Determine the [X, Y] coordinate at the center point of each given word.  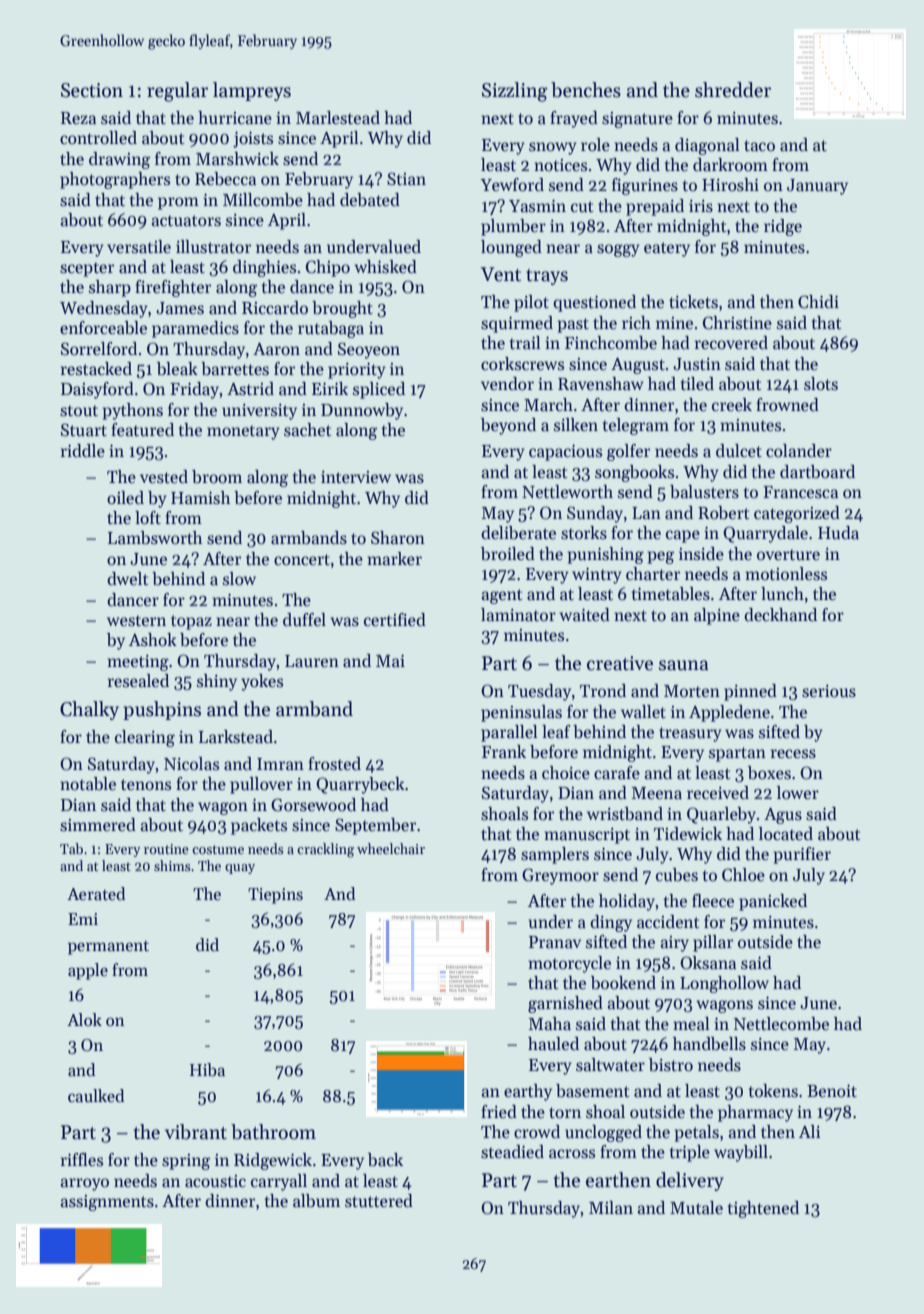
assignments [107, 1203]
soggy [618, 250]
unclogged [603, 1133]
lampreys [252, 91]
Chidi [818, 302]
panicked [773, 902]
